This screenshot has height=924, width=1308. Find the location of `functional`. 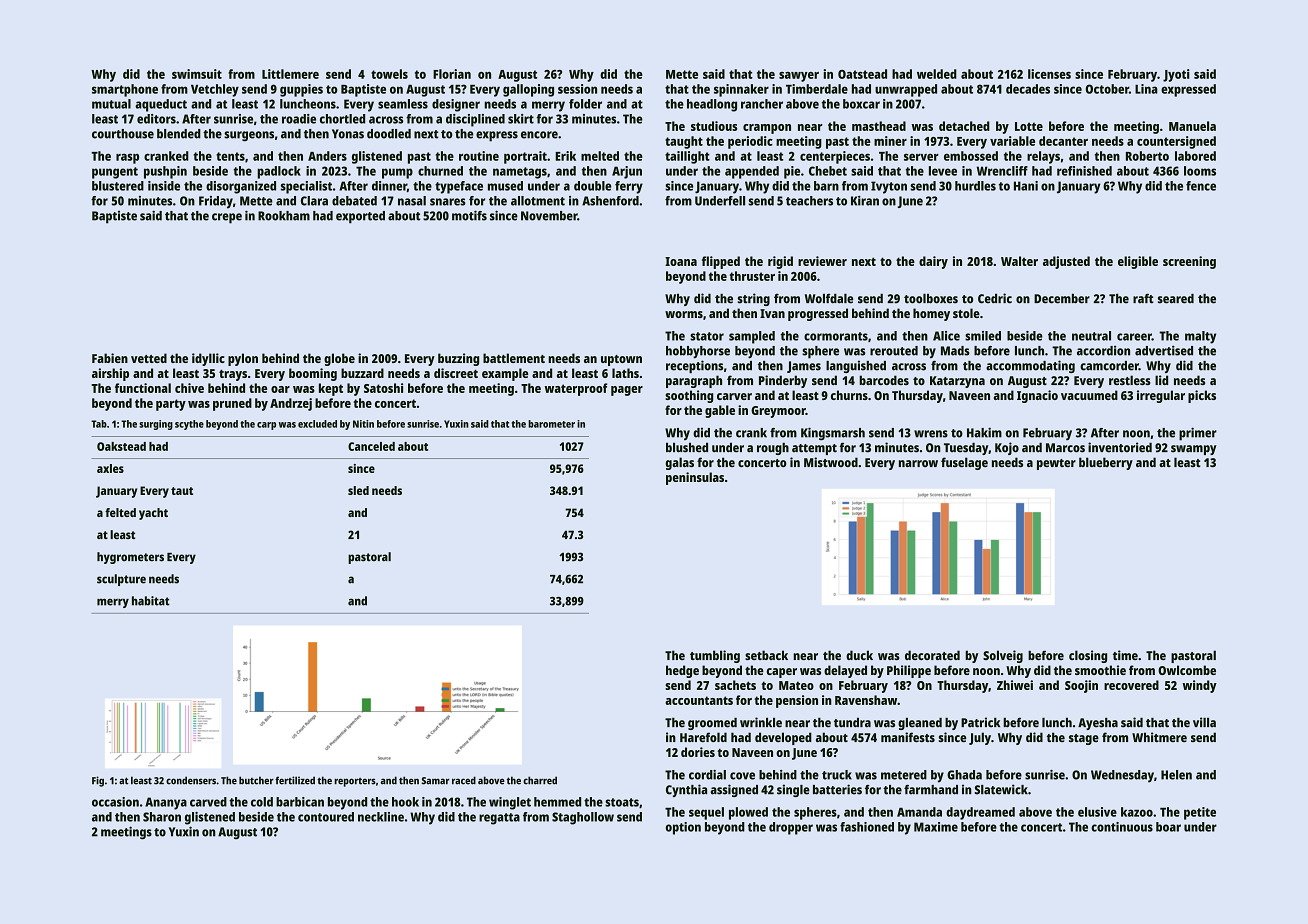

functional is located at coordinates (143, 388).
